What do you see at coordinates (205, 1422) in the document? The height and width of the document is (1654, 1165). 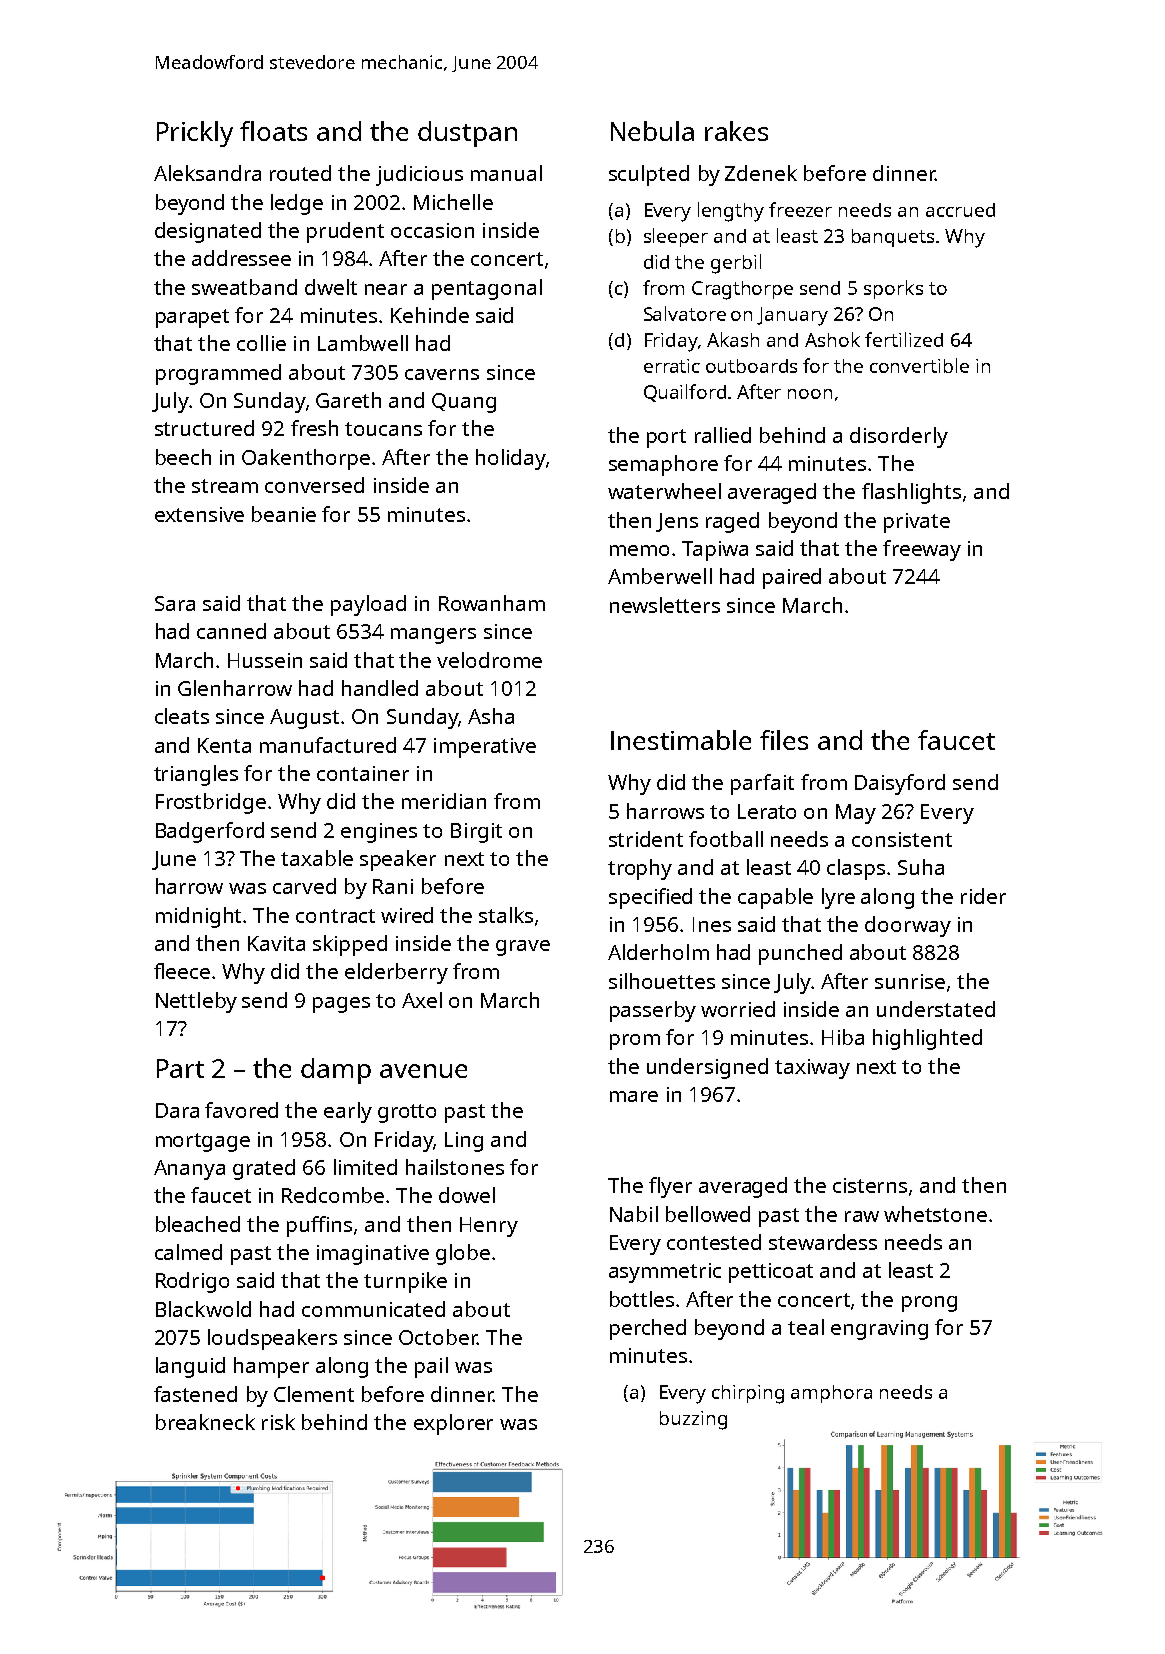 I see `breakneck` at bounding box center [205, 1422].
